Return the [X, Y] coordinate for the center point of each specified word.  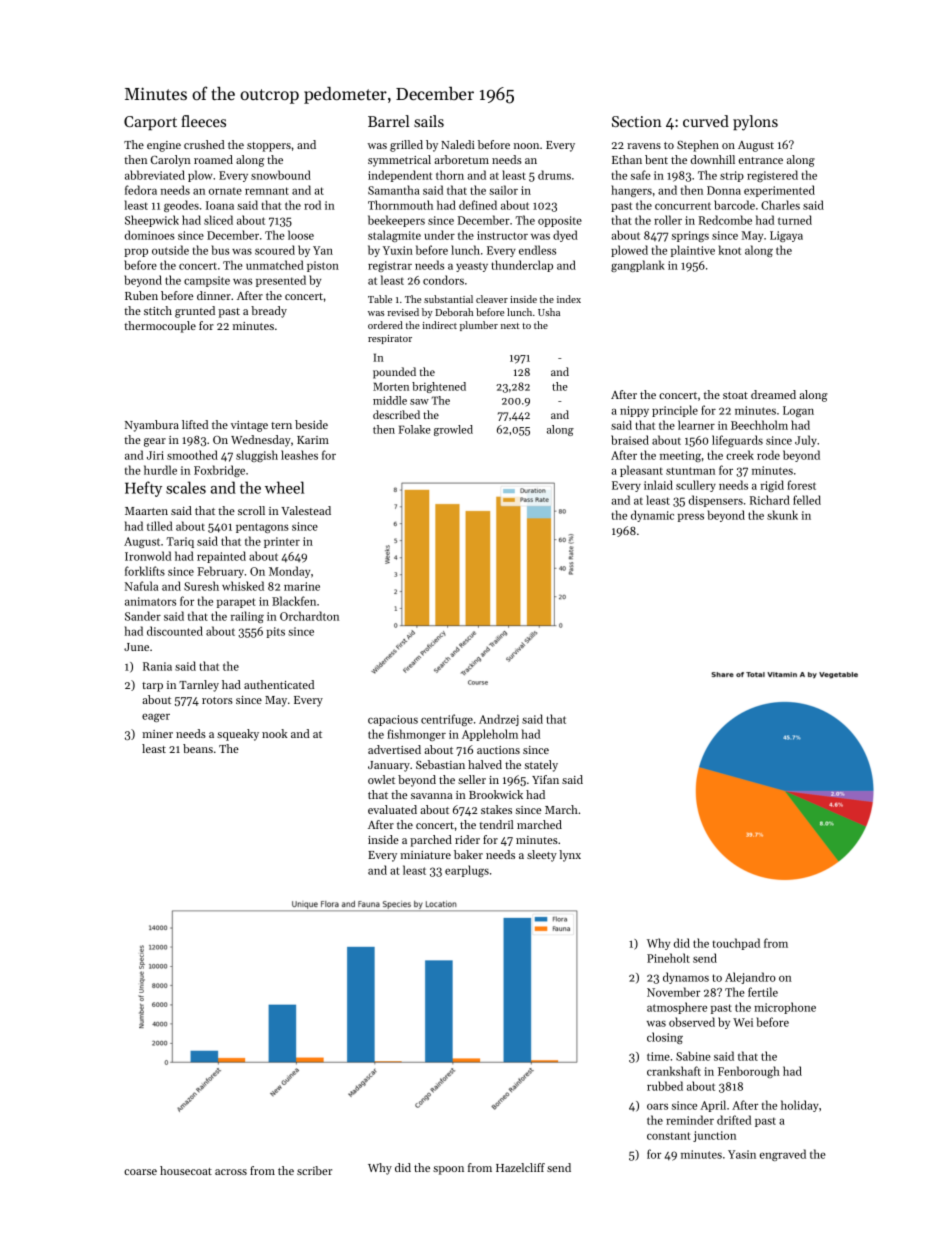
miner [157, 734]
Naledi [458, 144]
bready [269, 312]
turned [795, 220]
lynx [570, 856]
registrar [390, 266]
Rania [157, 666]
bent [656, 159]
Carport [150, 123]
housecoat [186, 1170]
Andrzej [499, 720]
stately [541, 766]
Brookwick [496, 794]
